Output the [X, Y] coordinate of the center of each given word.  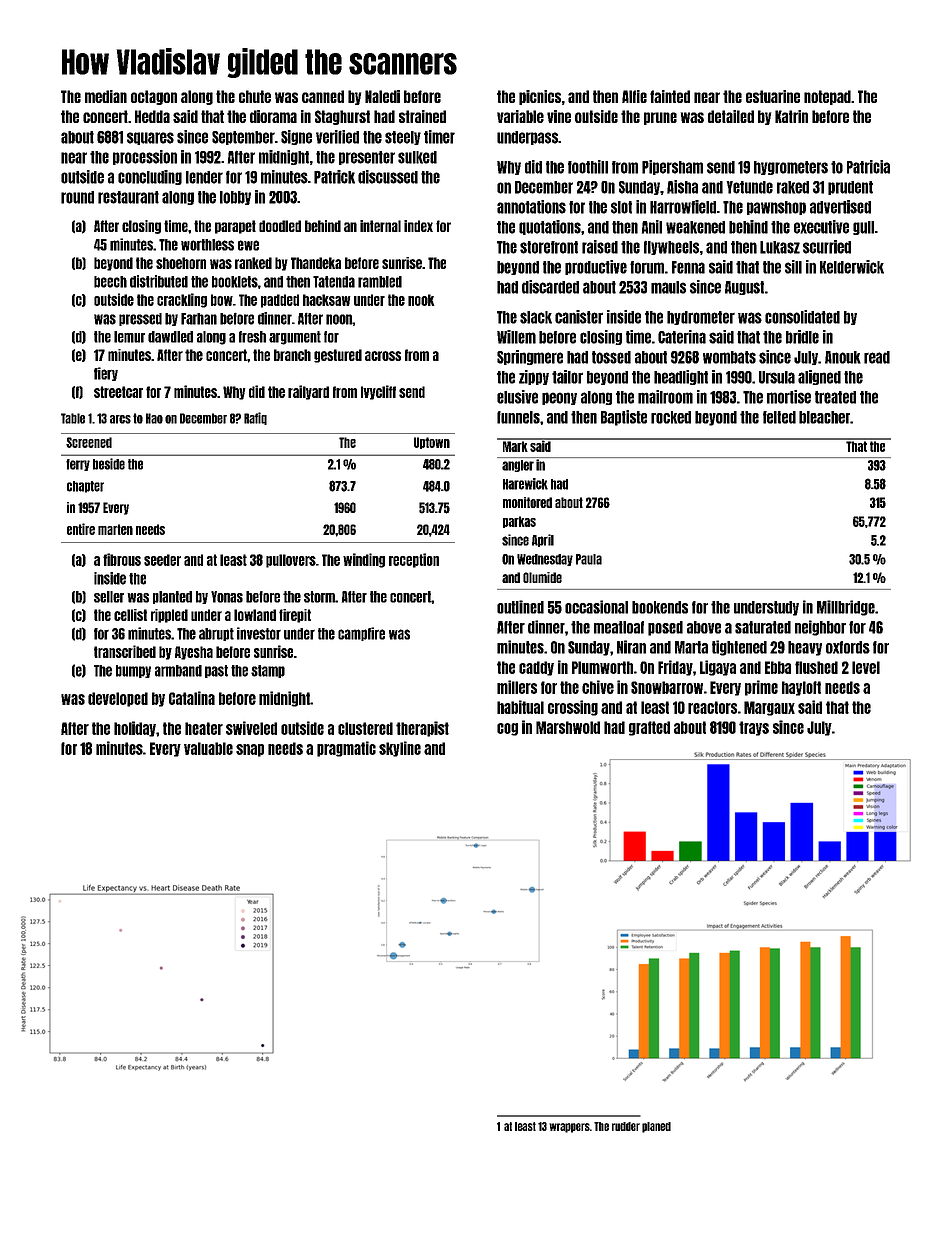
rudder [626, 1126]
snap [250, 750]
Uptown [432, 443]
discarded [550, 287]
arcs [120, 419]
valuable [208, 748]
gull [863, 228]
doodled [280, 226]
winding [364, 560]
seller [109, 597]
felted [779, 417]
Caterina [682, 337]
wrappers [569, 1128]
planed [656, 1127]
